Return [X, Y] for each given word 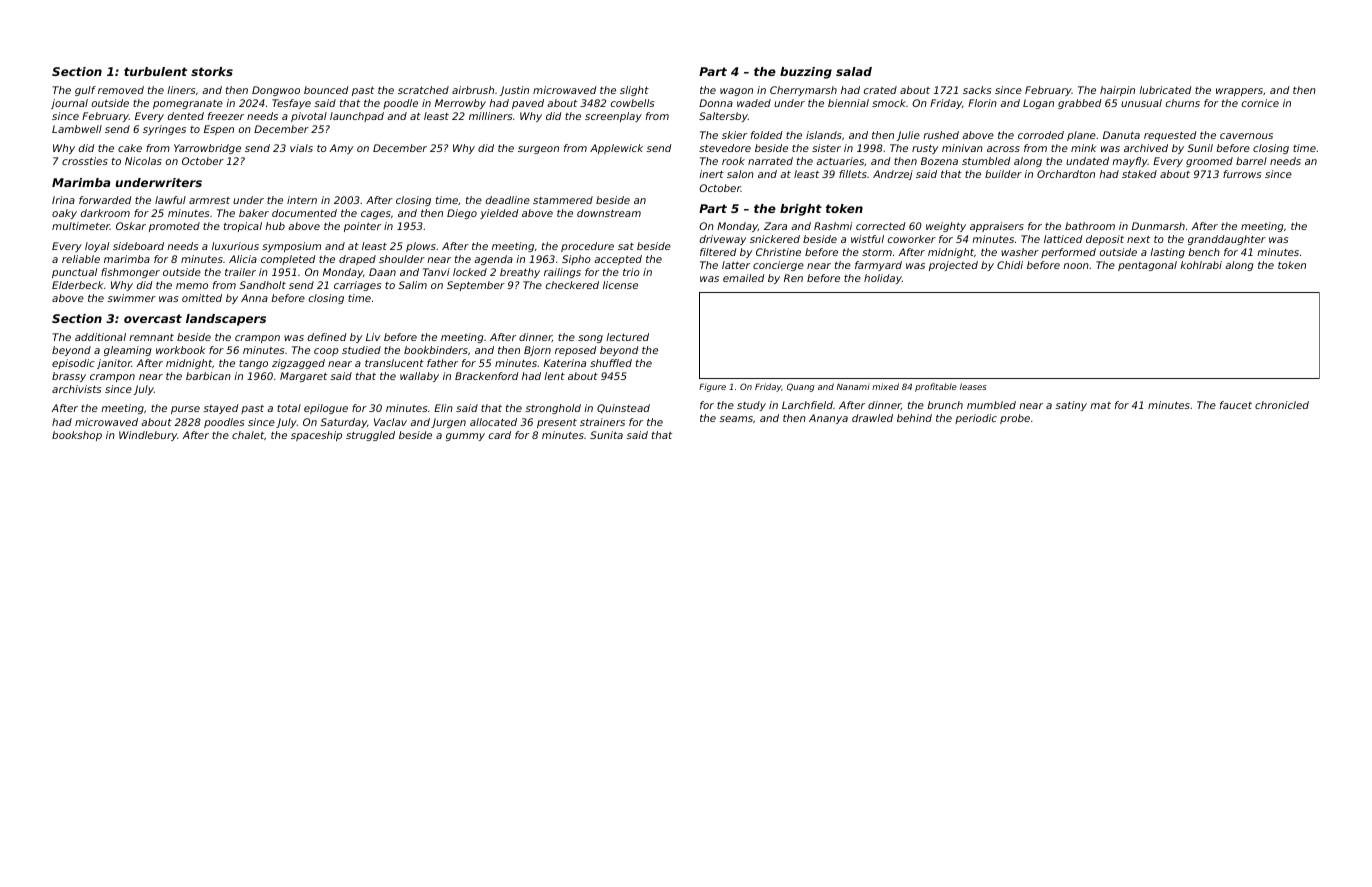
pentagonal [1147, 266]
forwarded [105, 200]
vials [301, 148]
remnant [151, 337]
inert [711, 174]
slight [634, 91]
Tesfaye [291, 104]
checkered [572, 285]
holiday [883, 279]
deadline [508, 200]
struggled [370, 436]
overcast [153, 318]
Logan [1038, 104]
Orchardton [1066, 174]
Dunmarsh [1158, 226]
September [476, 286]
